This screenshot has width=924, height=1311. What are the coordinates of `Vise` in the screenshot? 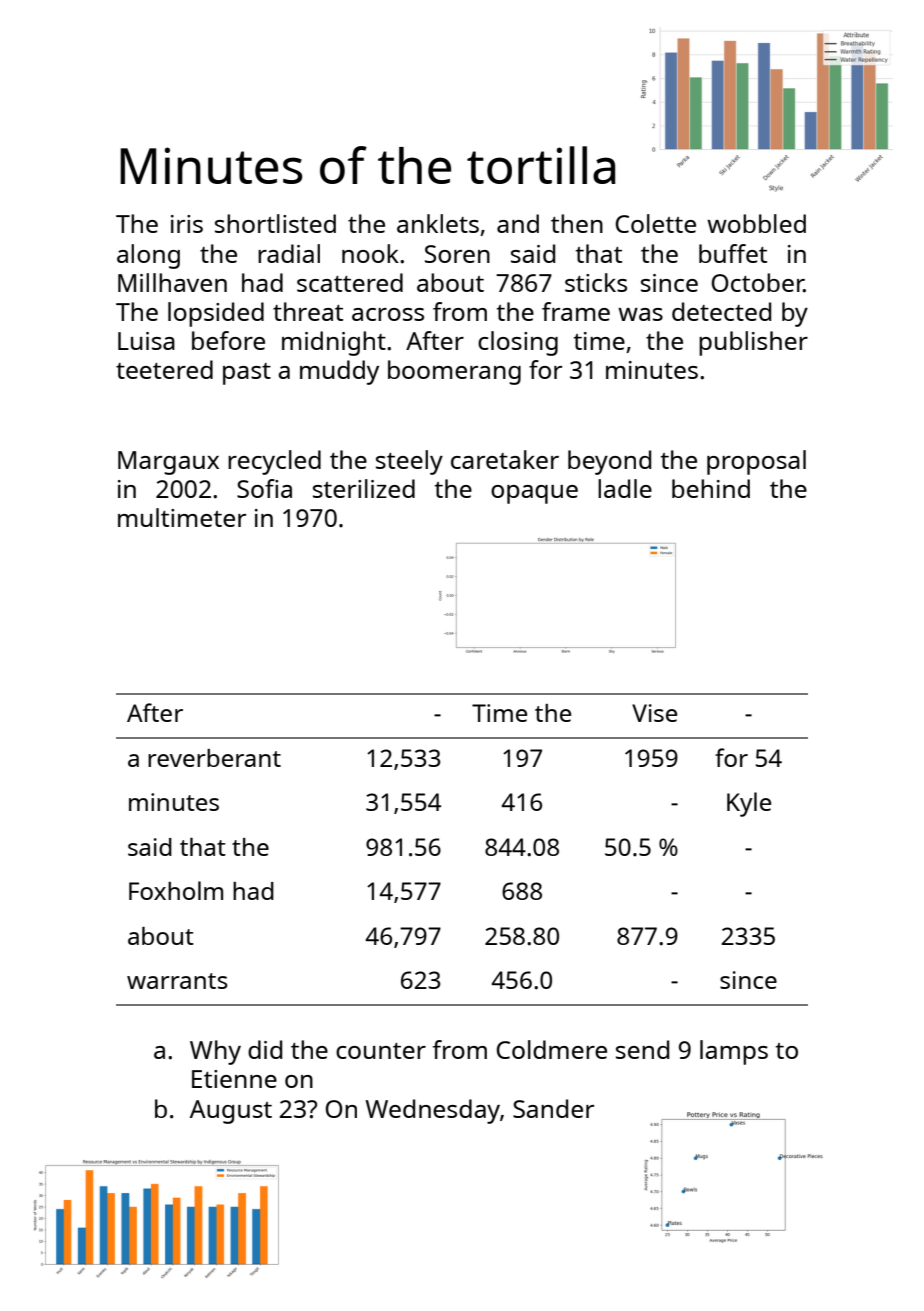 It's located at (654, 713).
